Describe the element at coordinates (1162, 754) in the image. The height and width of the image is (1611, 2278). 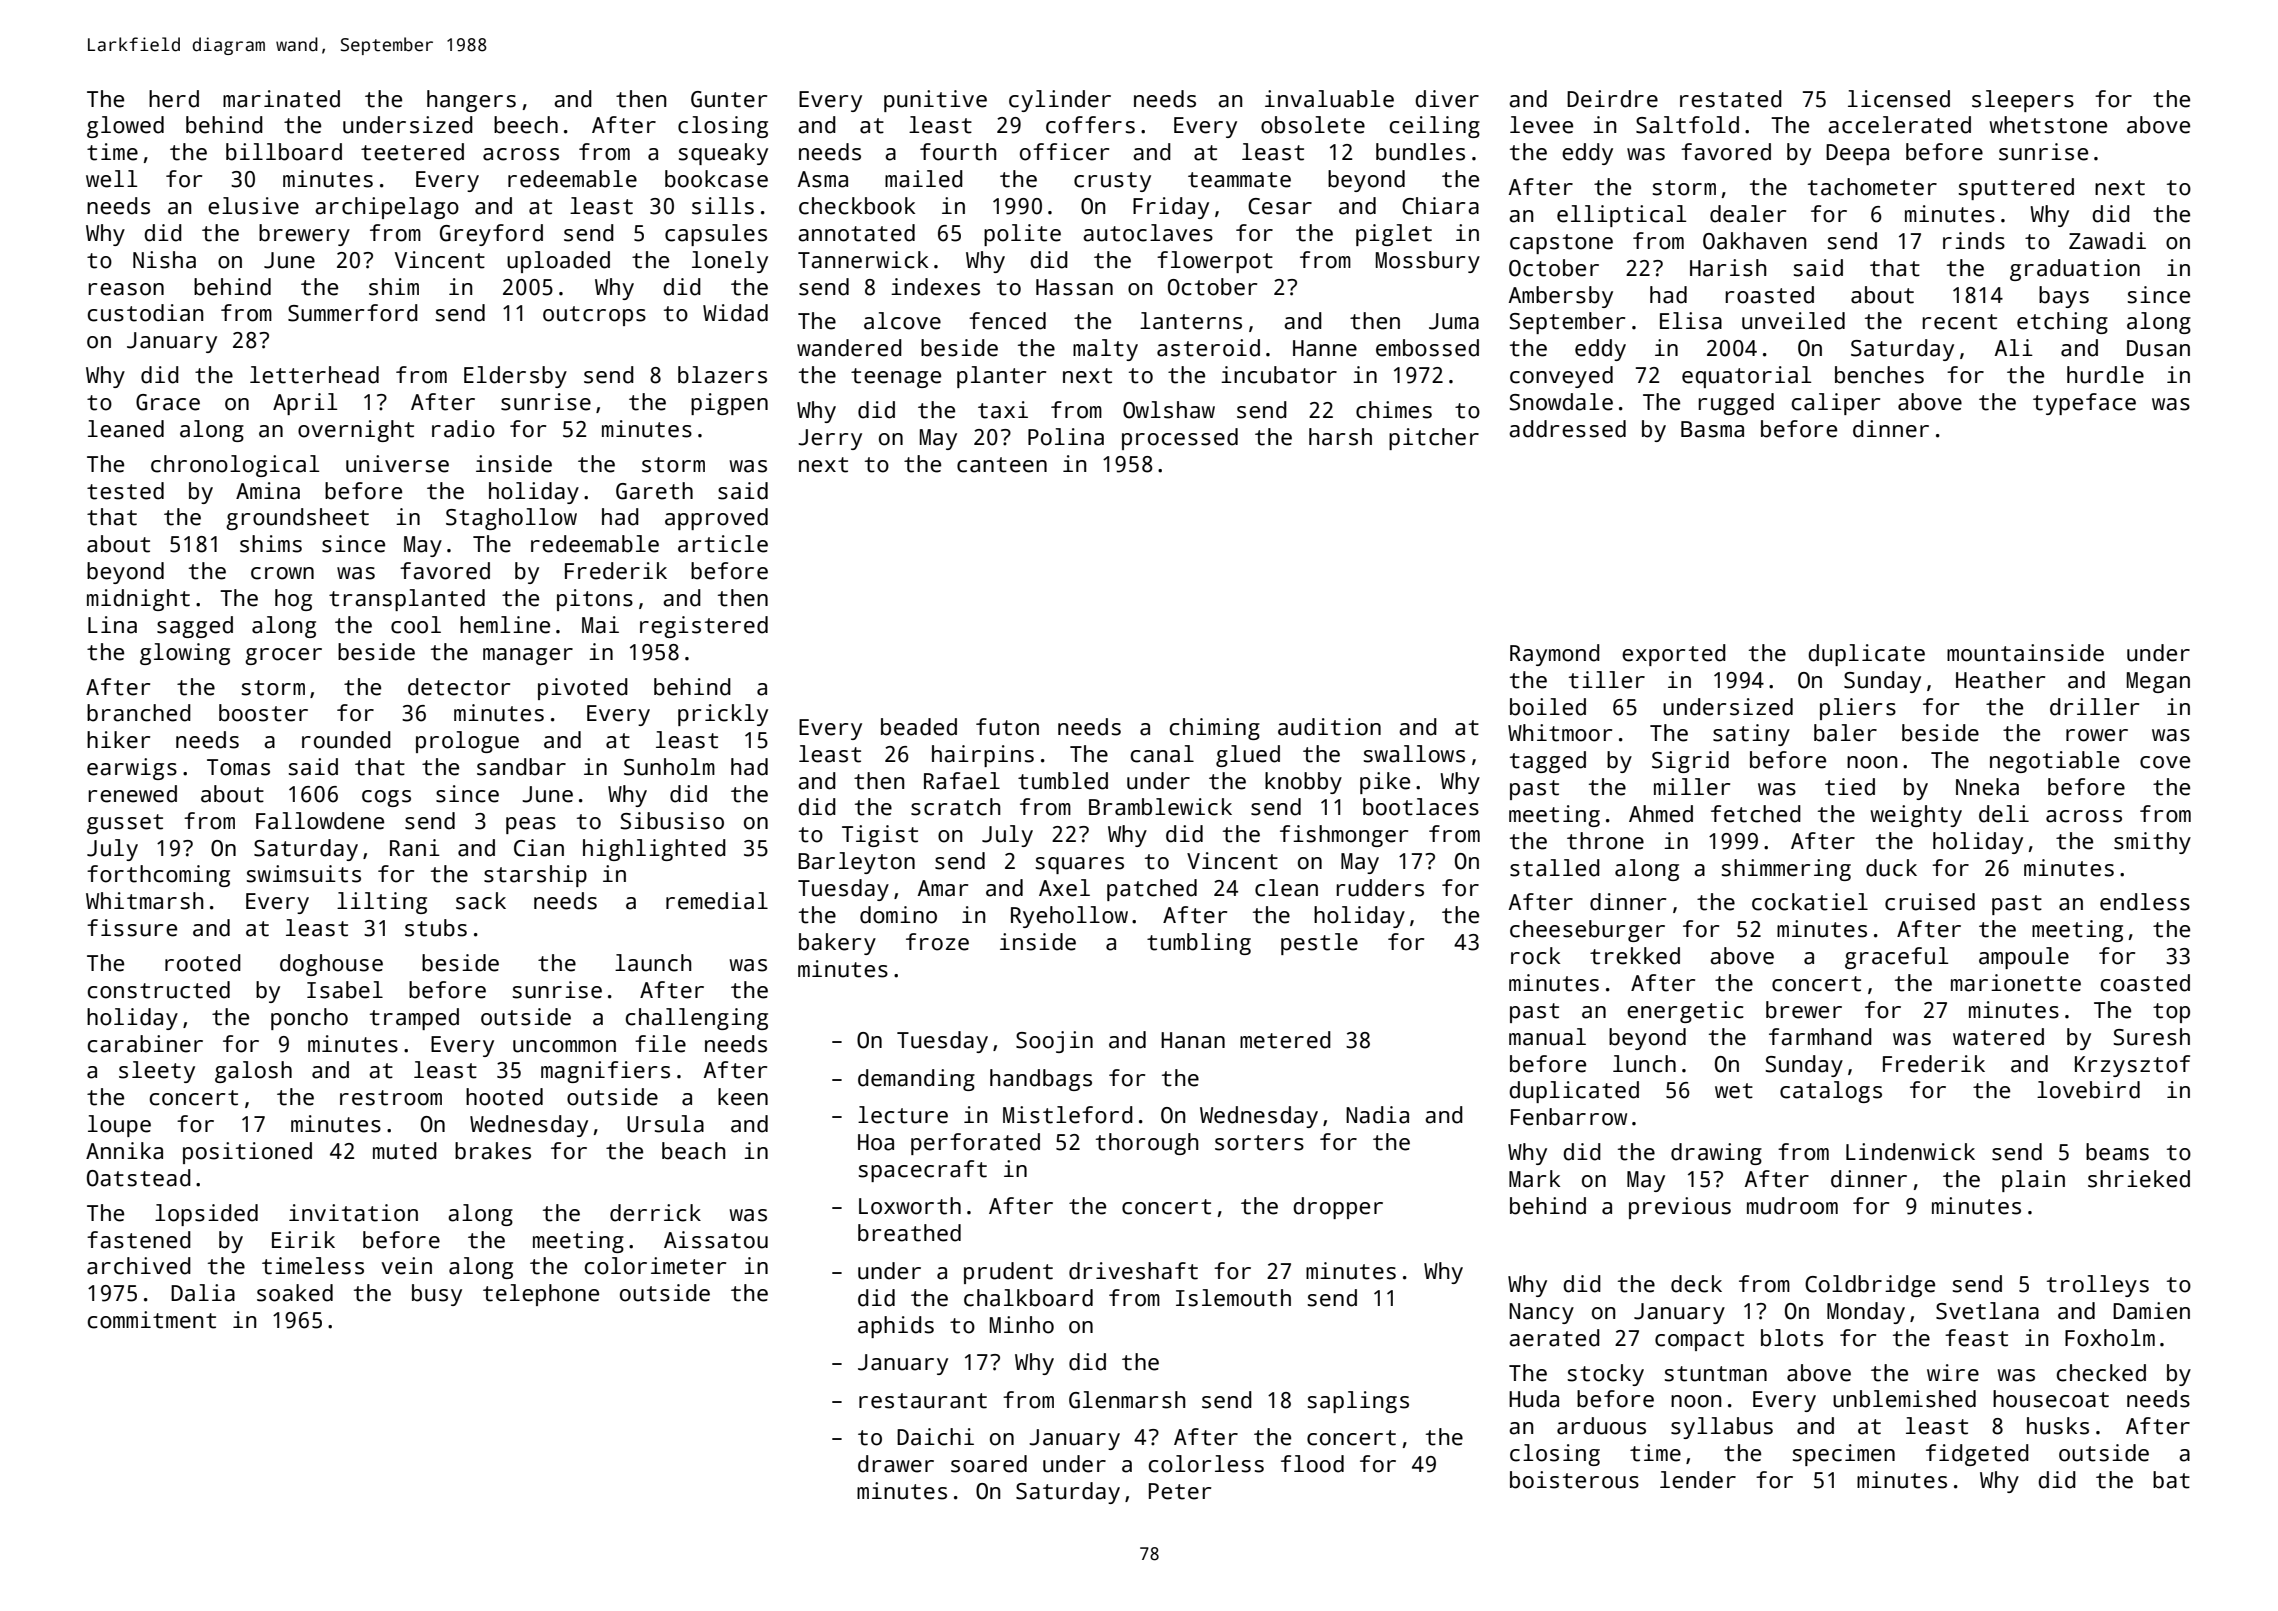
I see `canal` at that location.
